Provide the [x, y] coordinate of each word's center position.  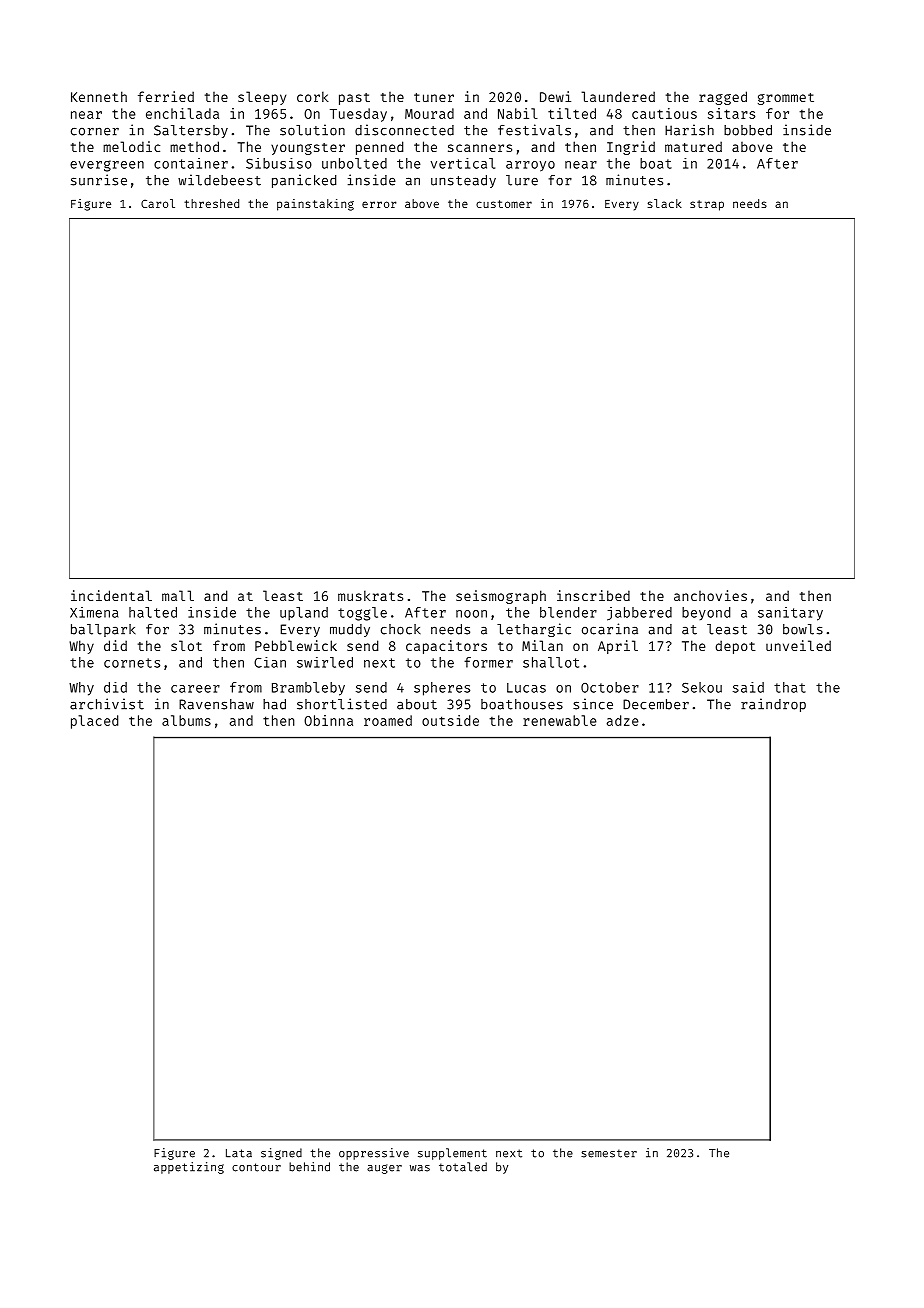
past [354, 99]
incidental [111, 595]
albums [186, 720]
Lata [239, 1153]
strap [707, 205]
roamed [388, 720]
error [379, 204]
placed [94, 722]
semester [609, 1153]
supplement [452, 1154]
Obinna [328, 720]
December [656, 704]
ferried [166, 96]
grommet [786, 99]
